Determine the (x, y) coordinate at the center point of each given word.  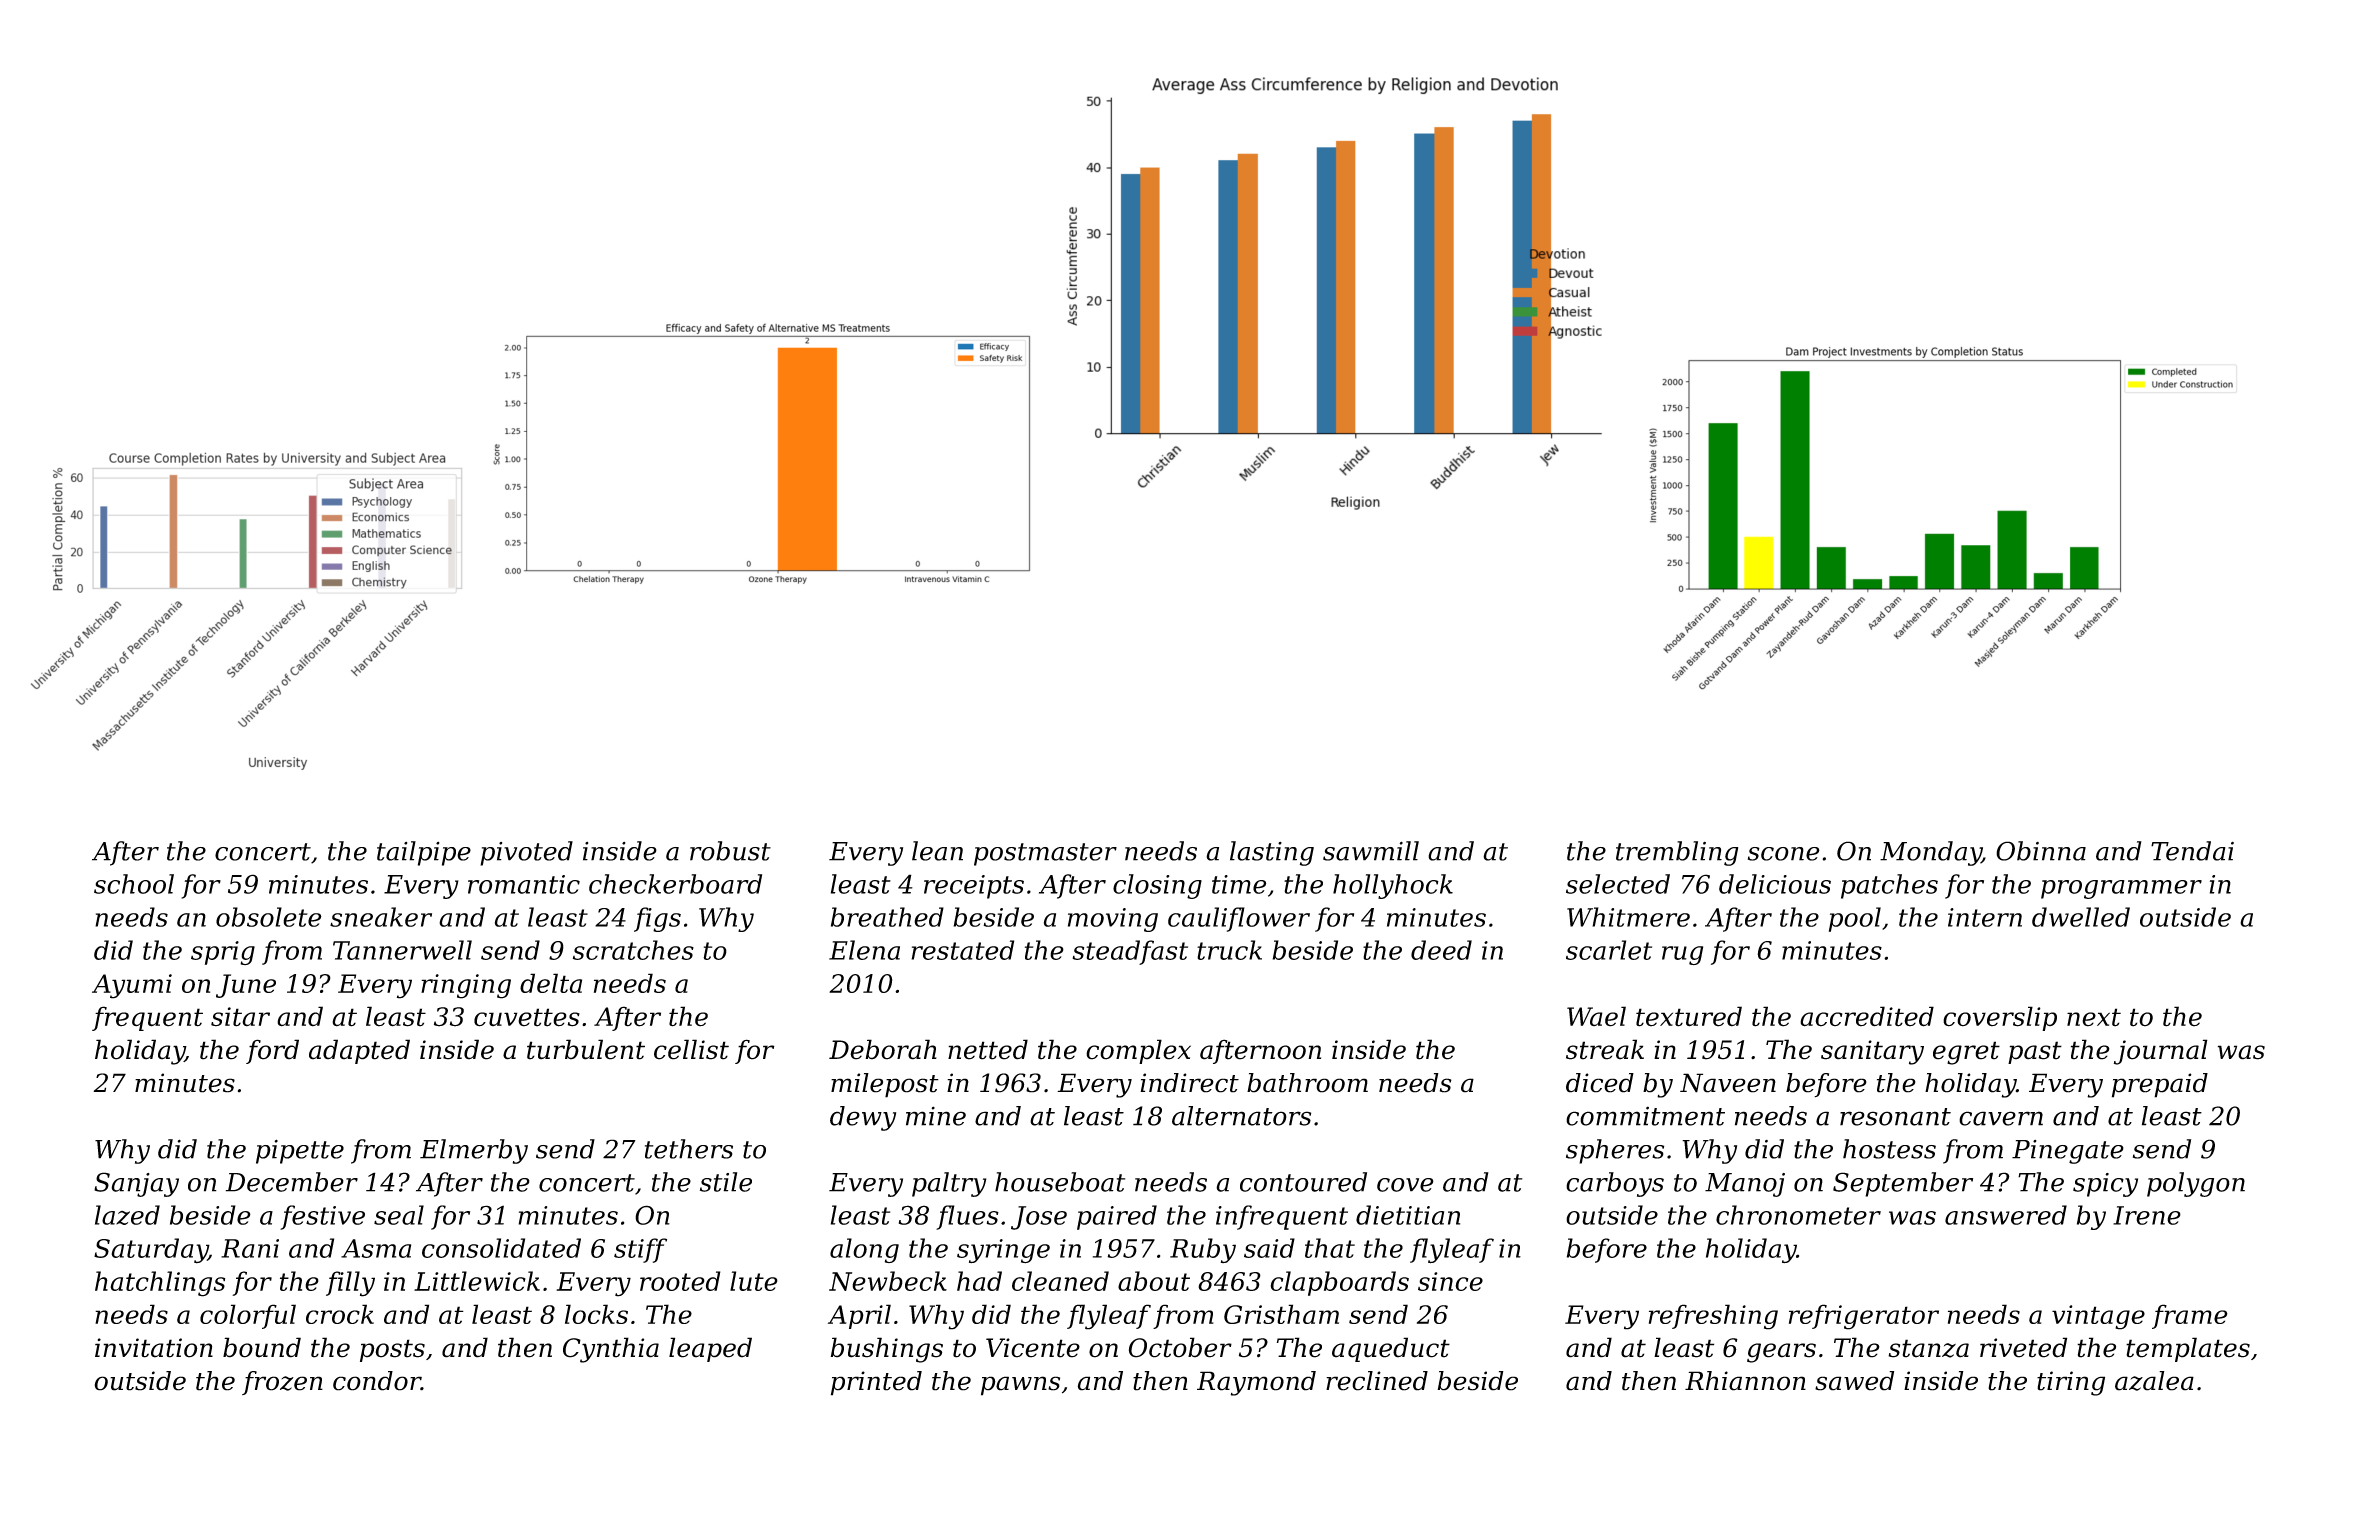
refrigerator (1864, 1317)
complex (1138, 1051)
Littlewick (477, 1281)
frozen (282, 1383)
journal (2161, 1052)
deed (1441, 950)
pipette (300, 1151)
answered (2006, 1215)
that (1330, 1248)
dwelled (2081, 917)
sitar (240, 1017)
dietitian (1408, 1215)
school (134, 884)
